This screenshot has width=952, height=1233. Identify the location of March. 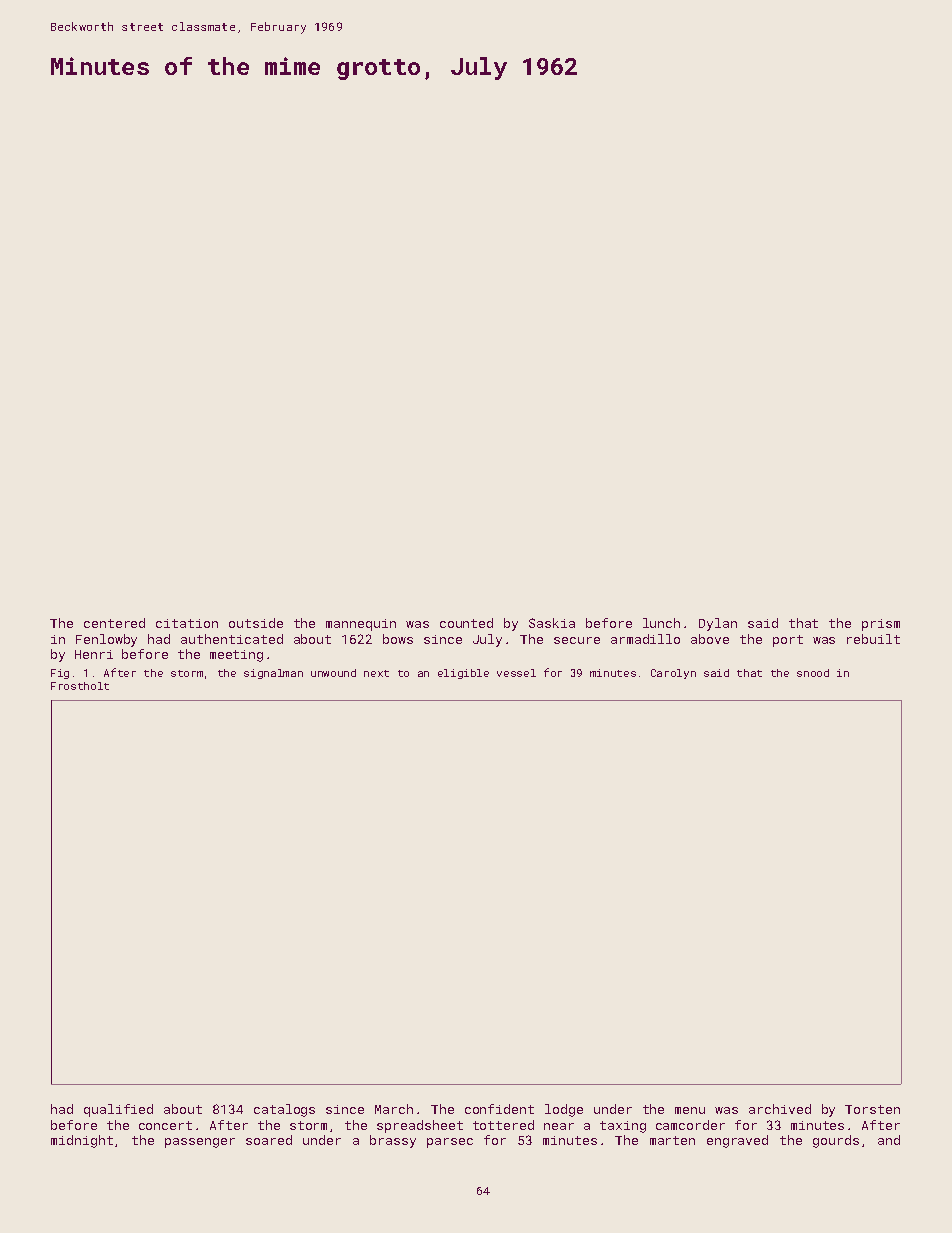
(394, 1109).
